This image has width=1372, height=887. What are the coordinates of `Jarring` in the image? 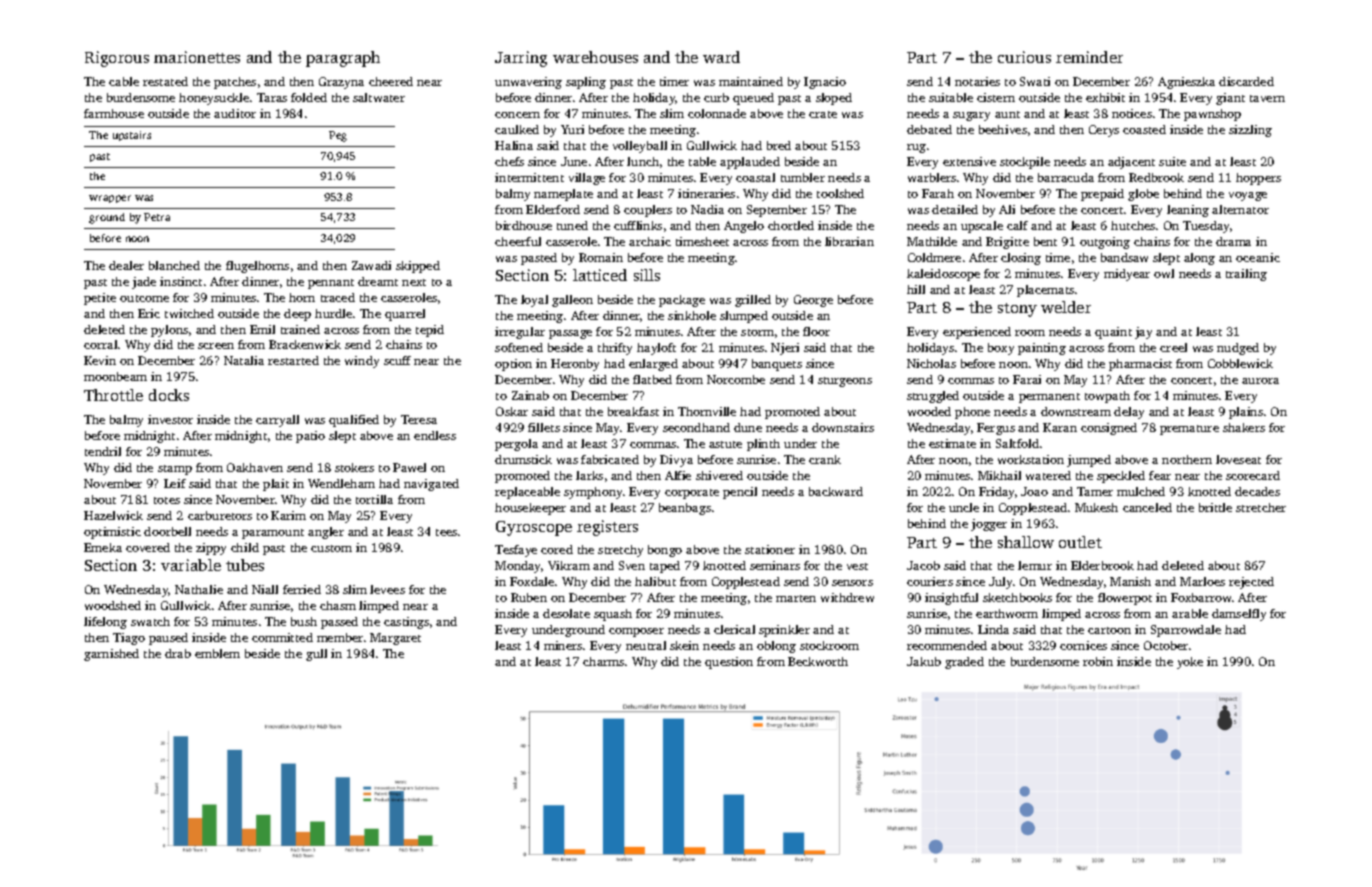 It's located at (521, 59).
